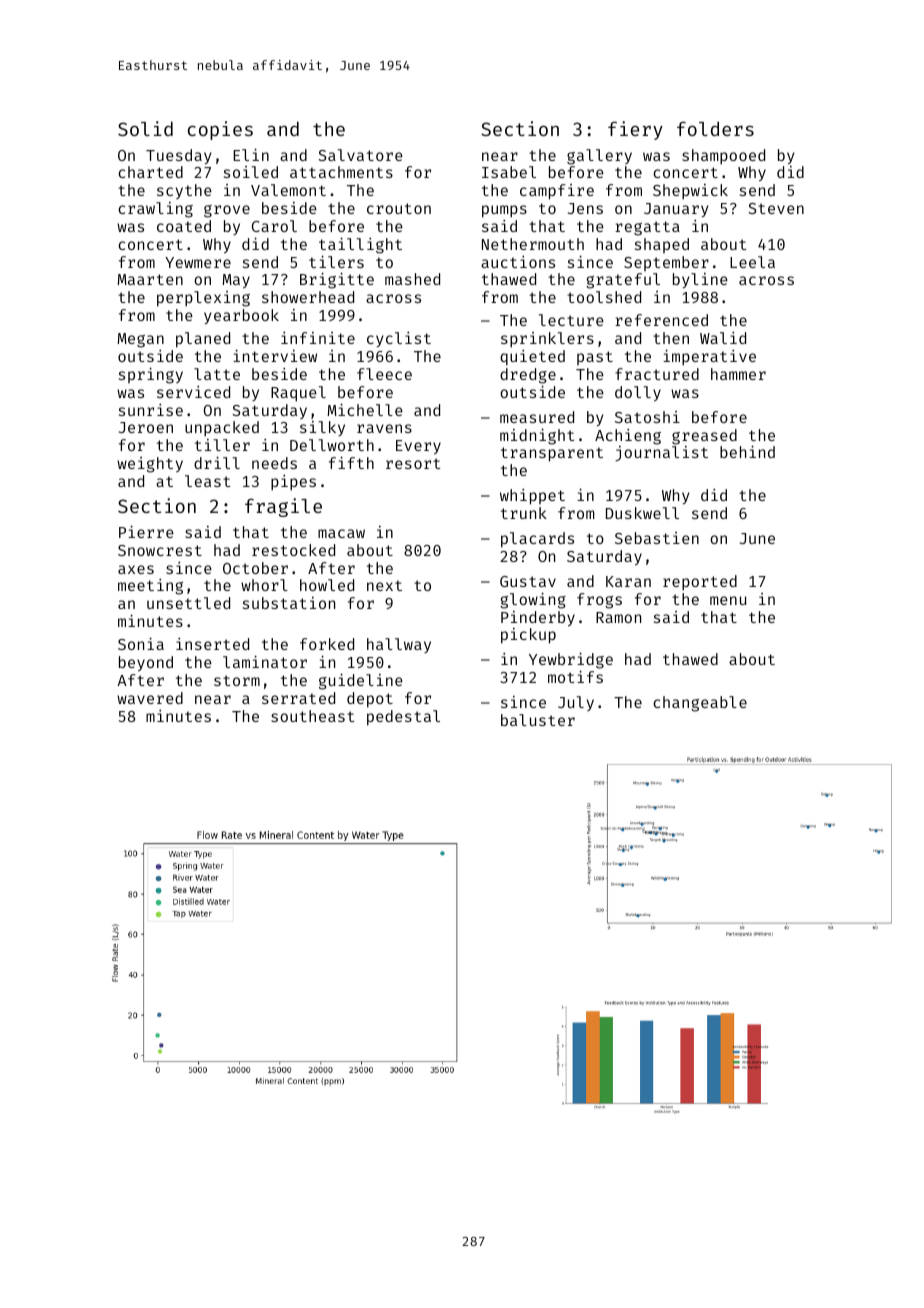  I want to click on midnight, so click(537, 436).
